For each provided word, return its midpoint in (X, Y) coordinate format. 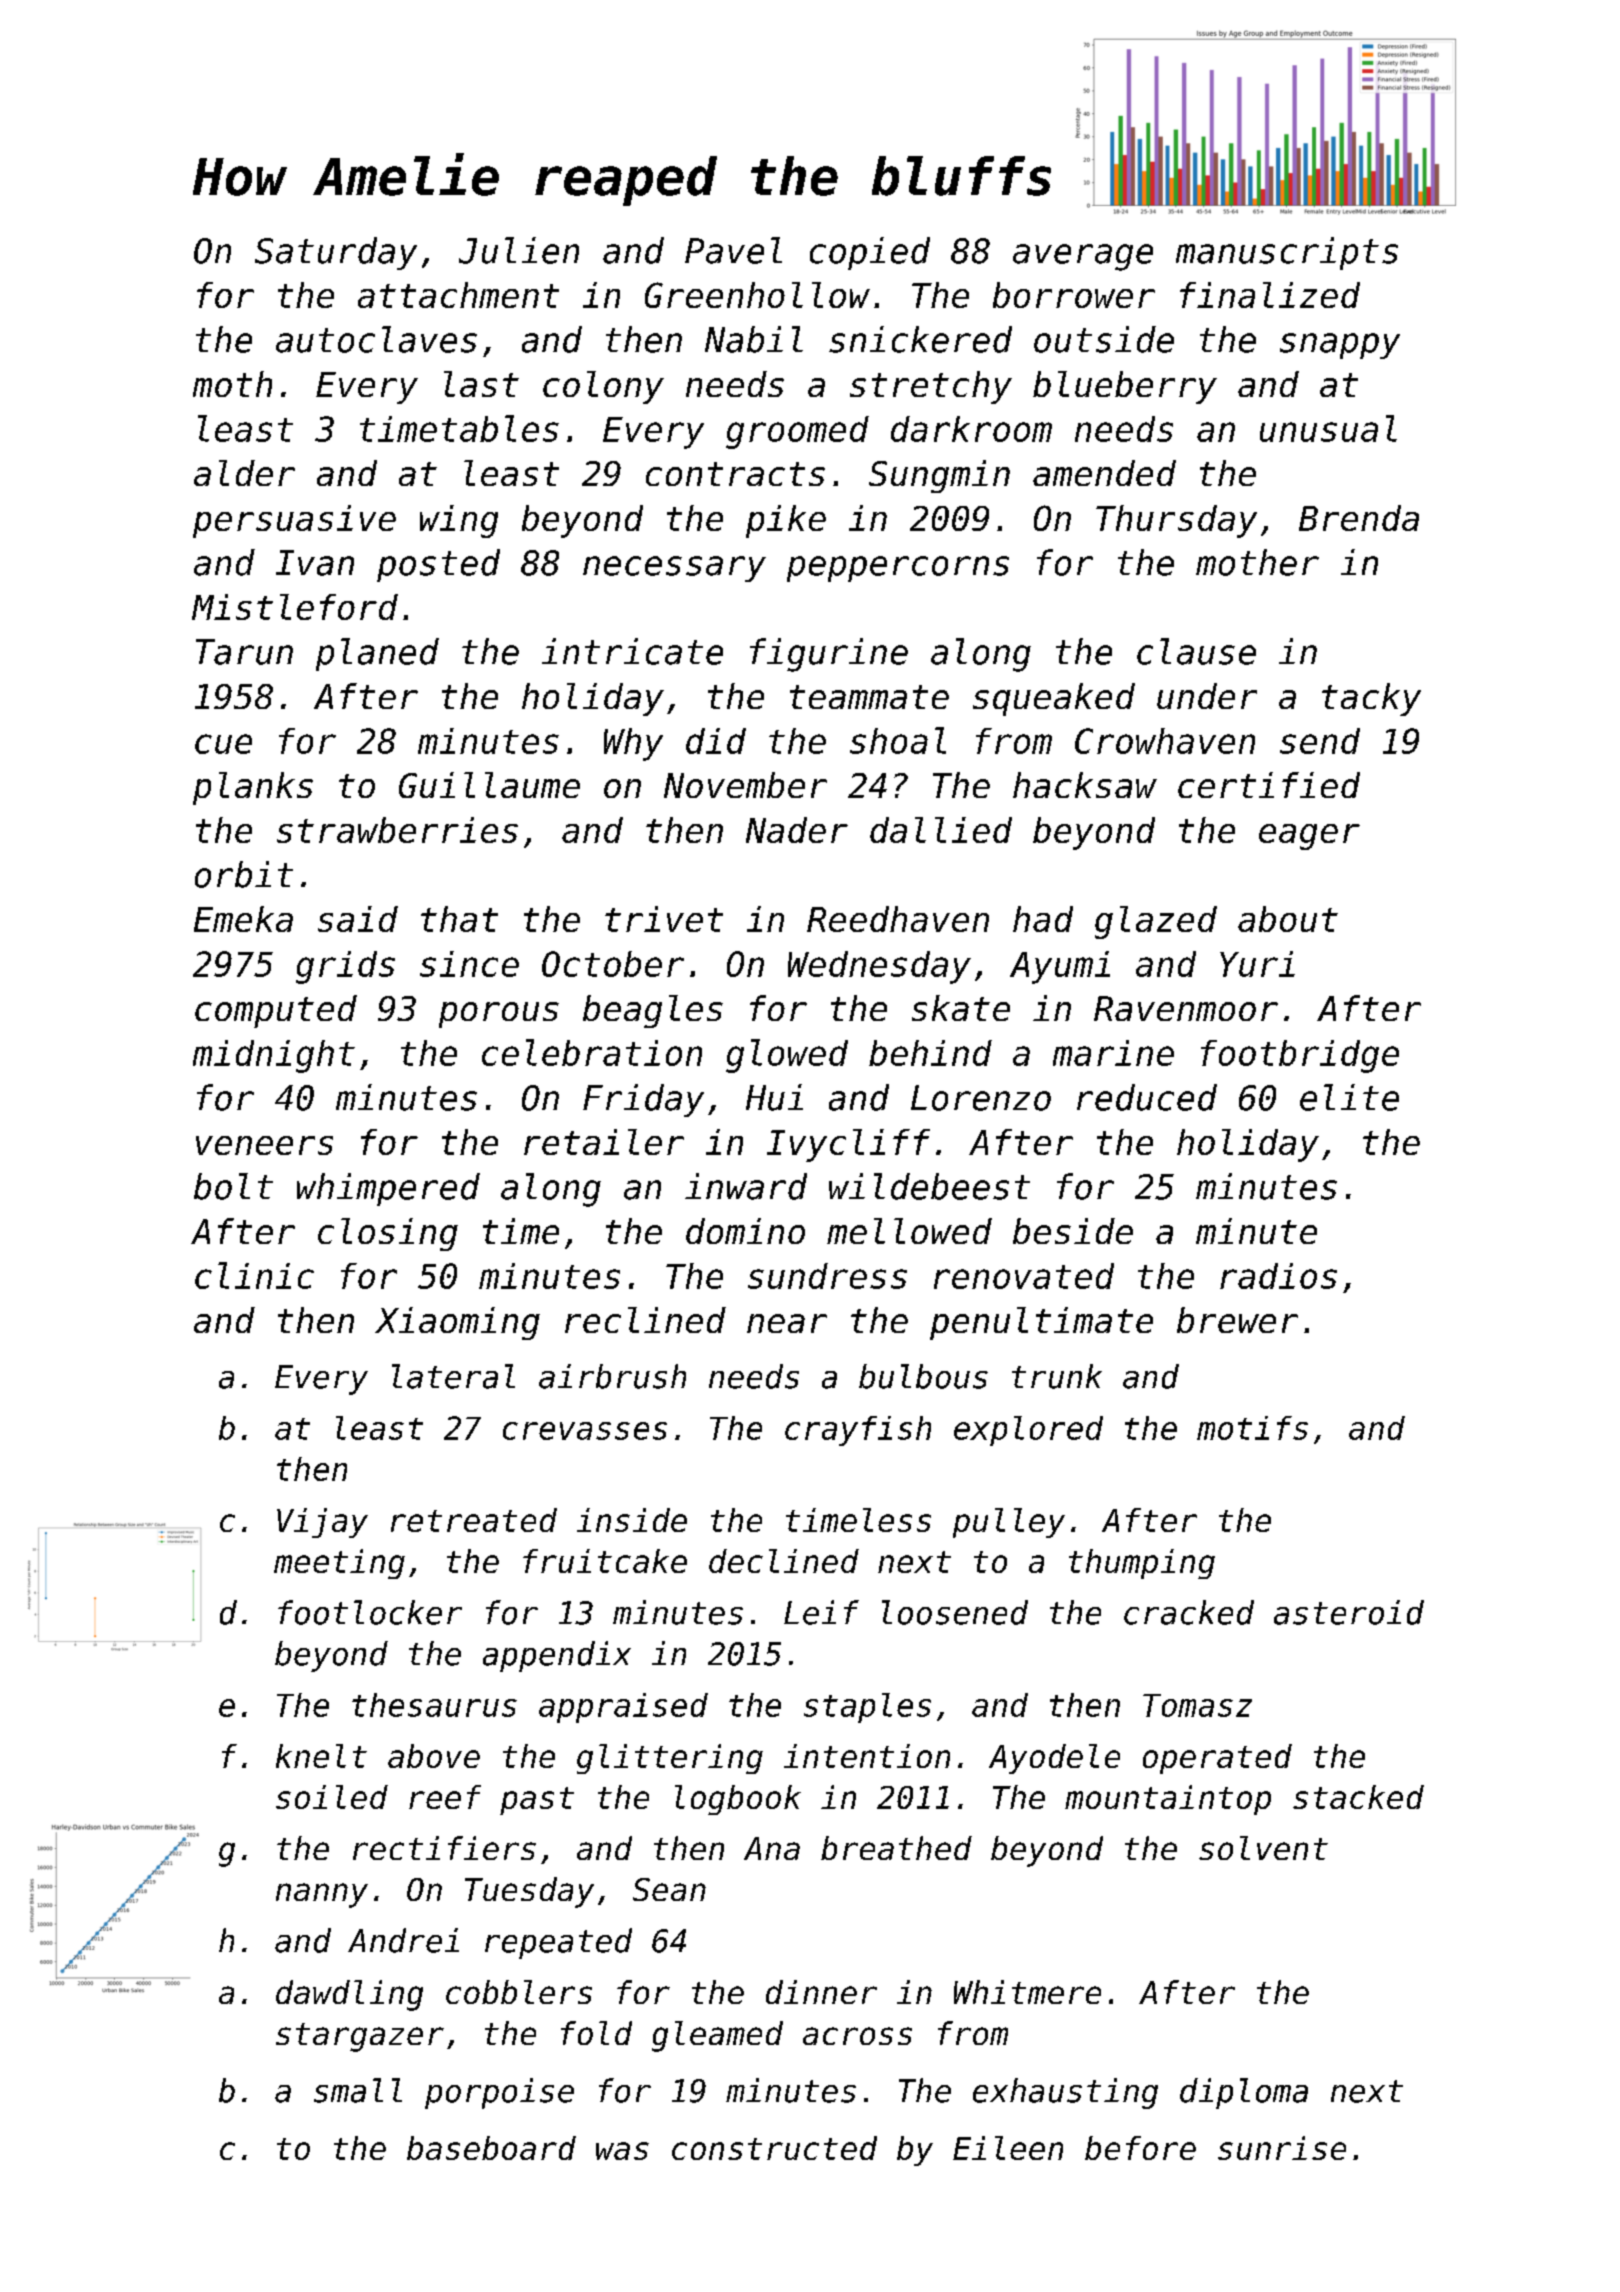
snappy (1340, 346)
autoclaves (376, 339)
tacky (1371, 699)
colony (603, 387)
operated (1217, 1759)
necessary (674, 569)
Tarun (244, 652)
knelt (321, 1756)
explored (1028, 1431)
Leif (821, 1612)
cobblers (519, 1992)
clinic (254, 1275)
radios (1278, 1276)
